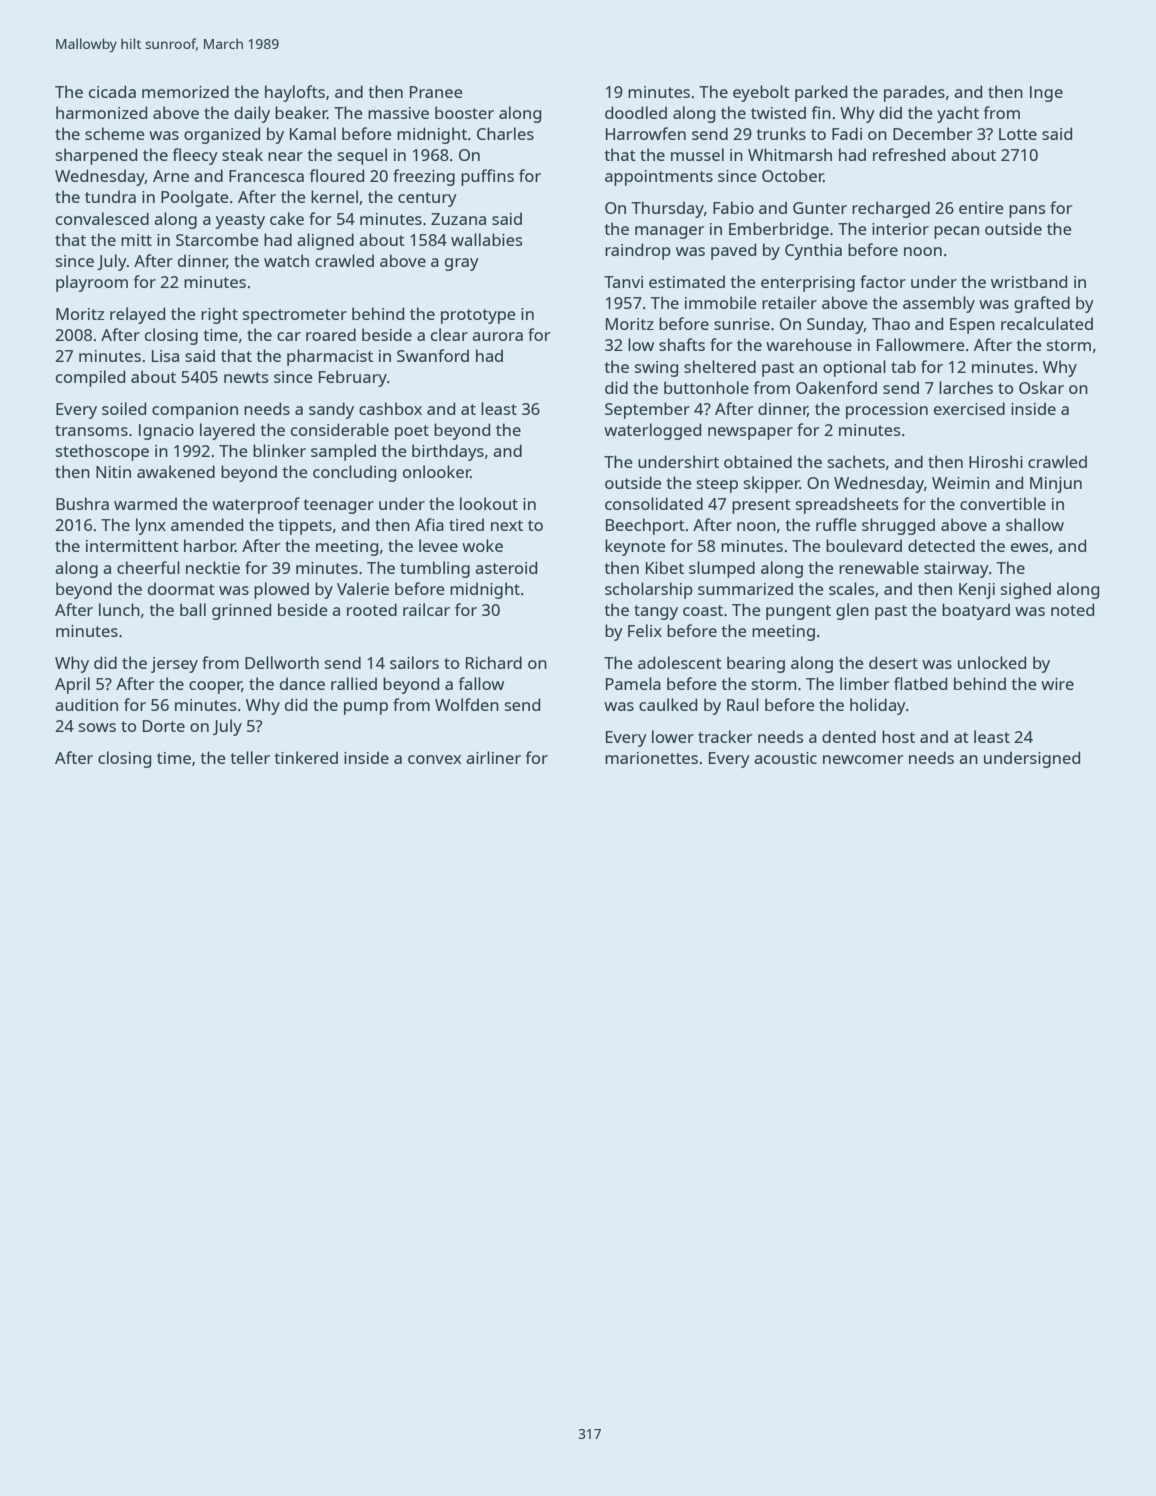 The image size is (1156, 1496). Describe the element at coordinates (97, 727) in the document. I see `sows` at that location.
